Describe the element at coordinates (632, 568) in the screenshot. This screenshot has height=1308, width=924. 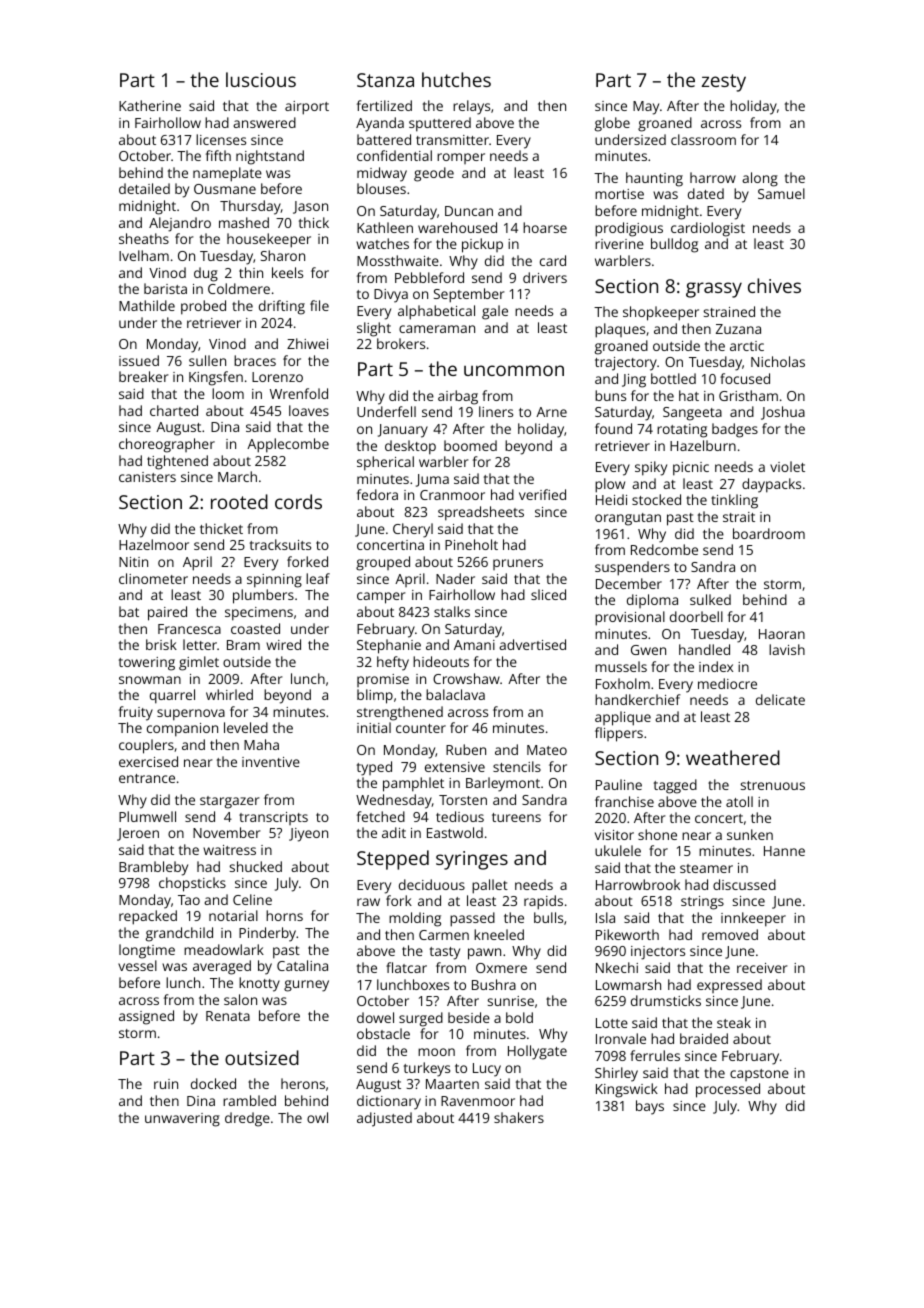
I see `suspenders` at that location.
